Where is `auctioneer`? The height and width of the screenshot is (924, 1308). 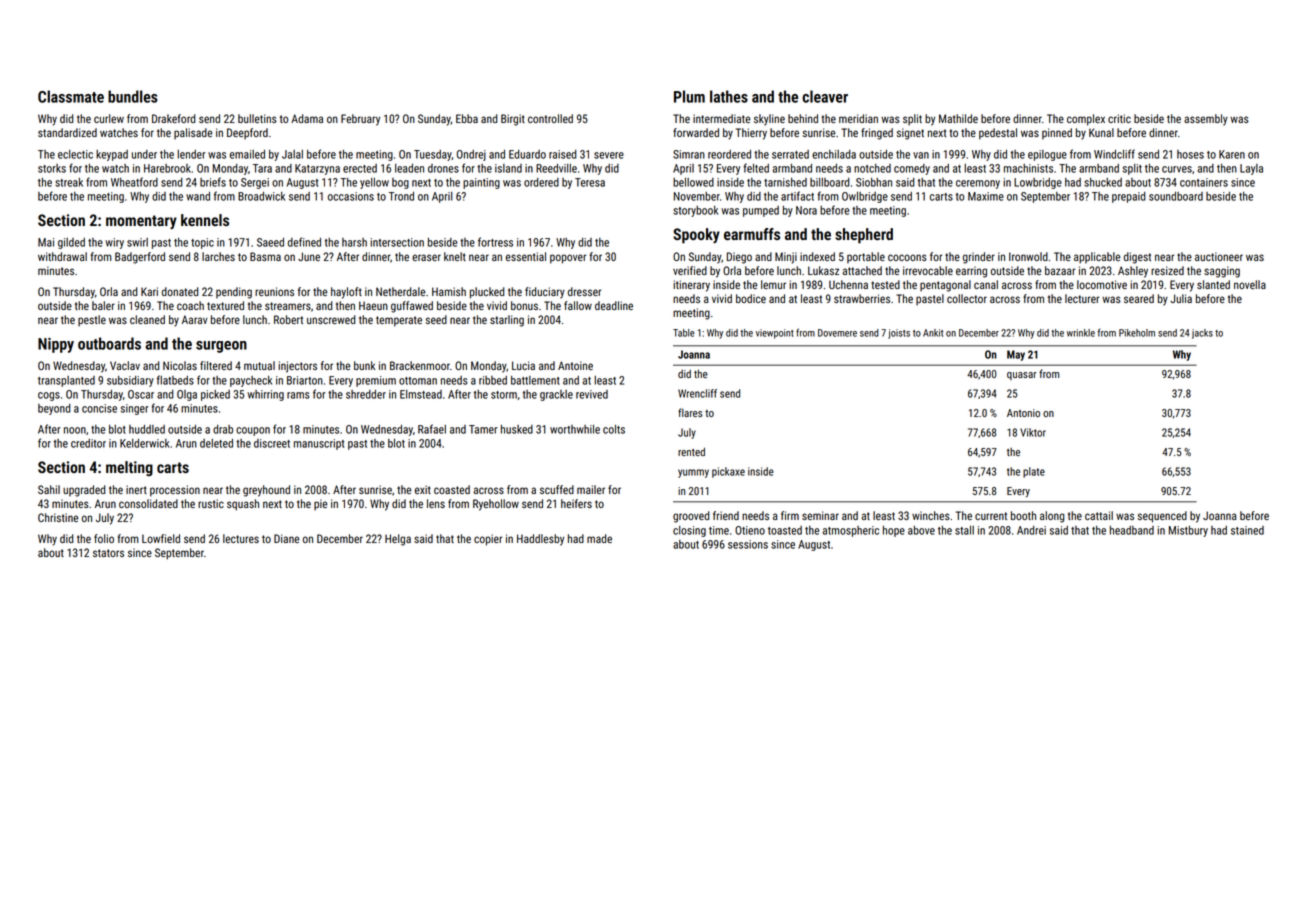
auctioneer is located at coordinates (1219, 256).
